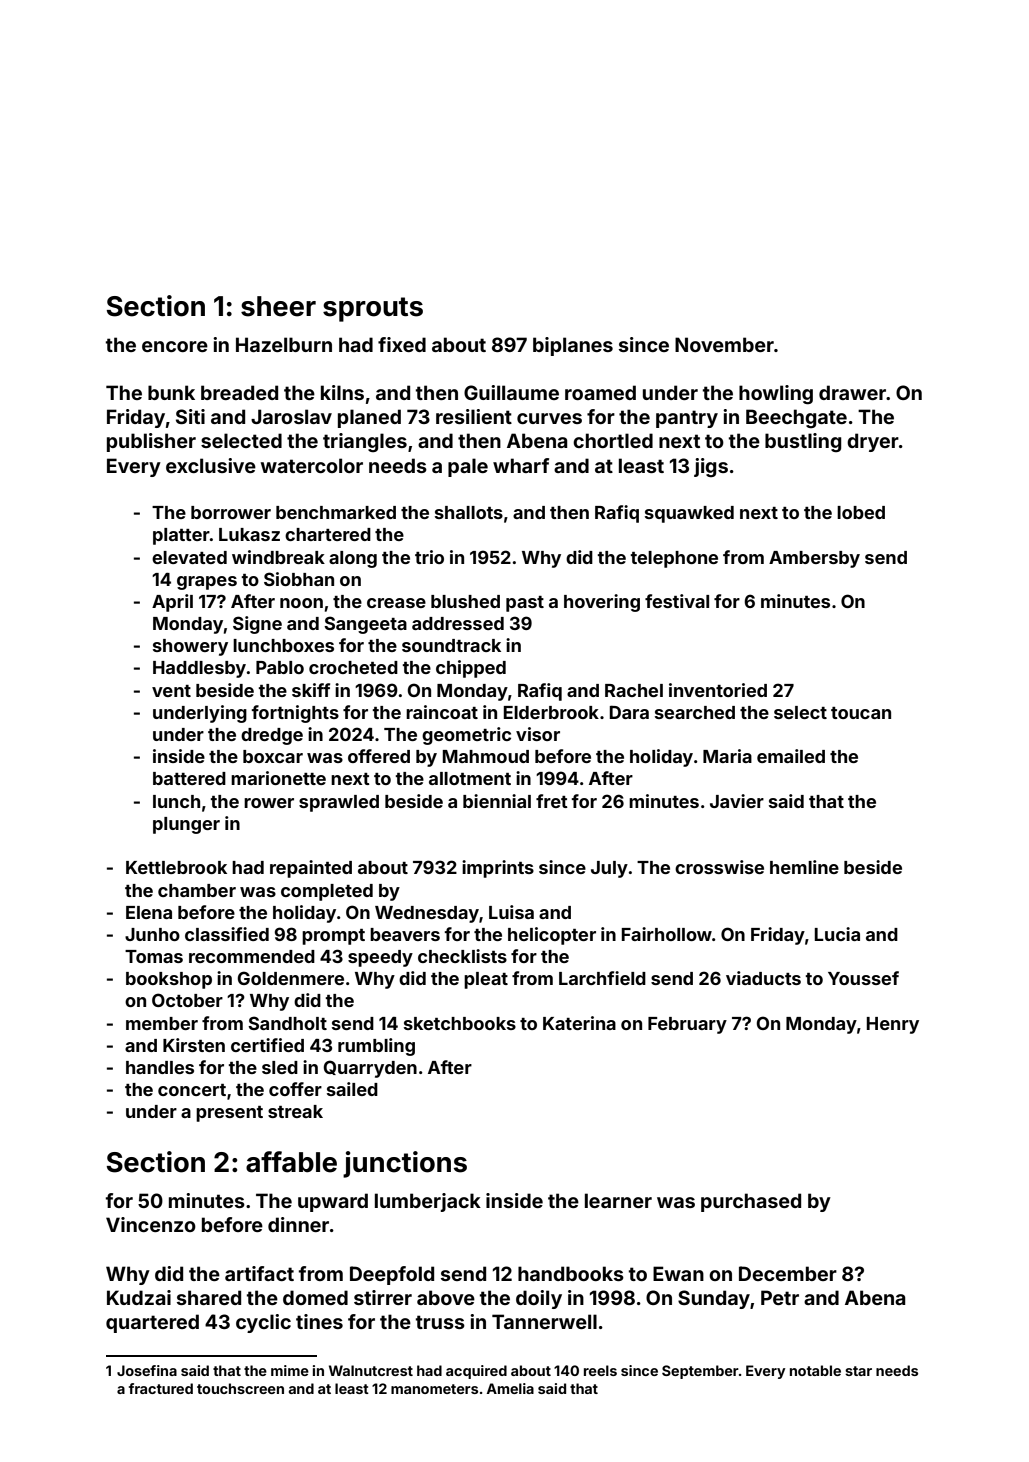 The image size is (1029, 1462). I want to click on notable, so click(815, 1370).
